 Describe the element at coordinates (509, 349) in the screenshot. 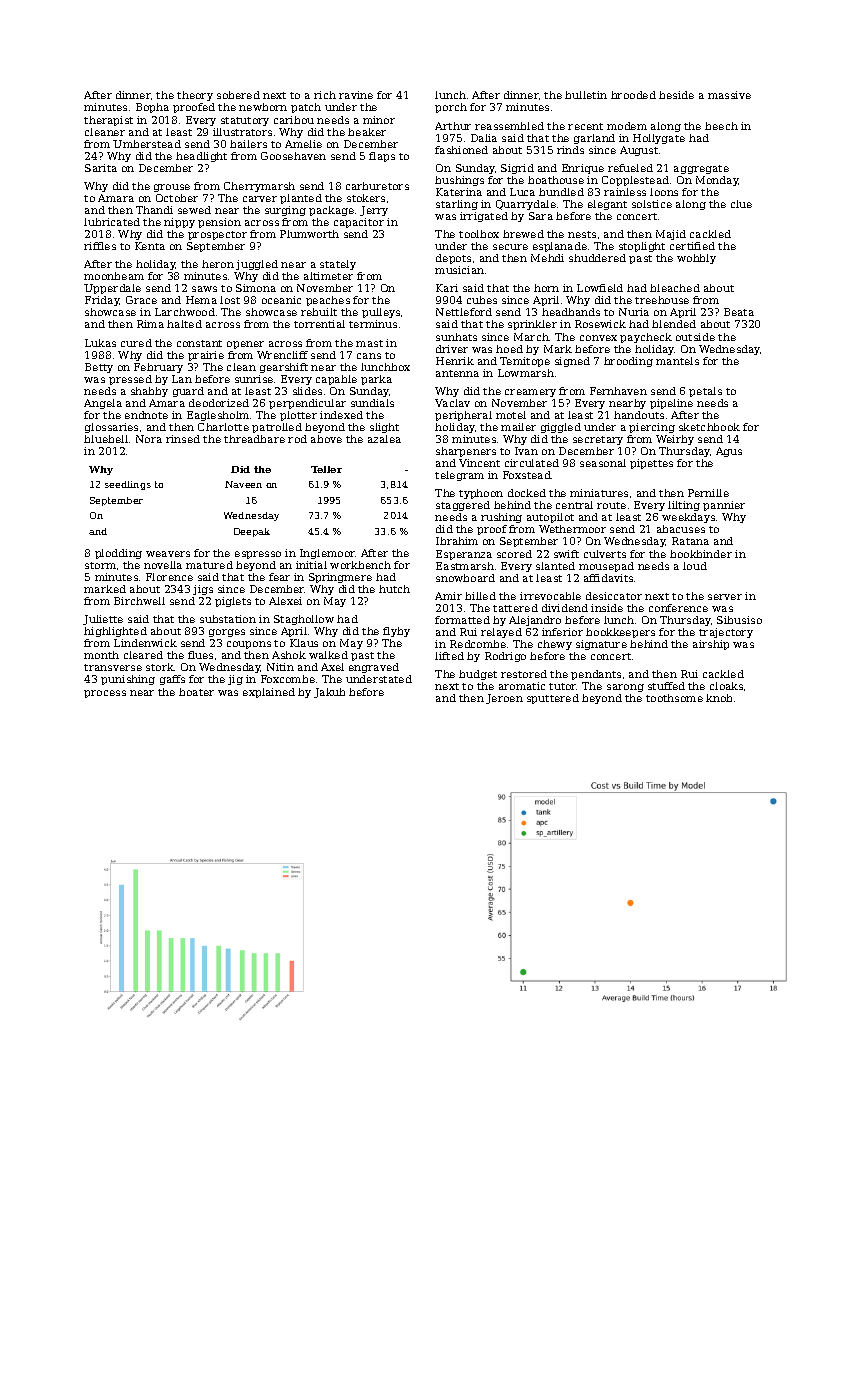

I see `hoed` at that location.
